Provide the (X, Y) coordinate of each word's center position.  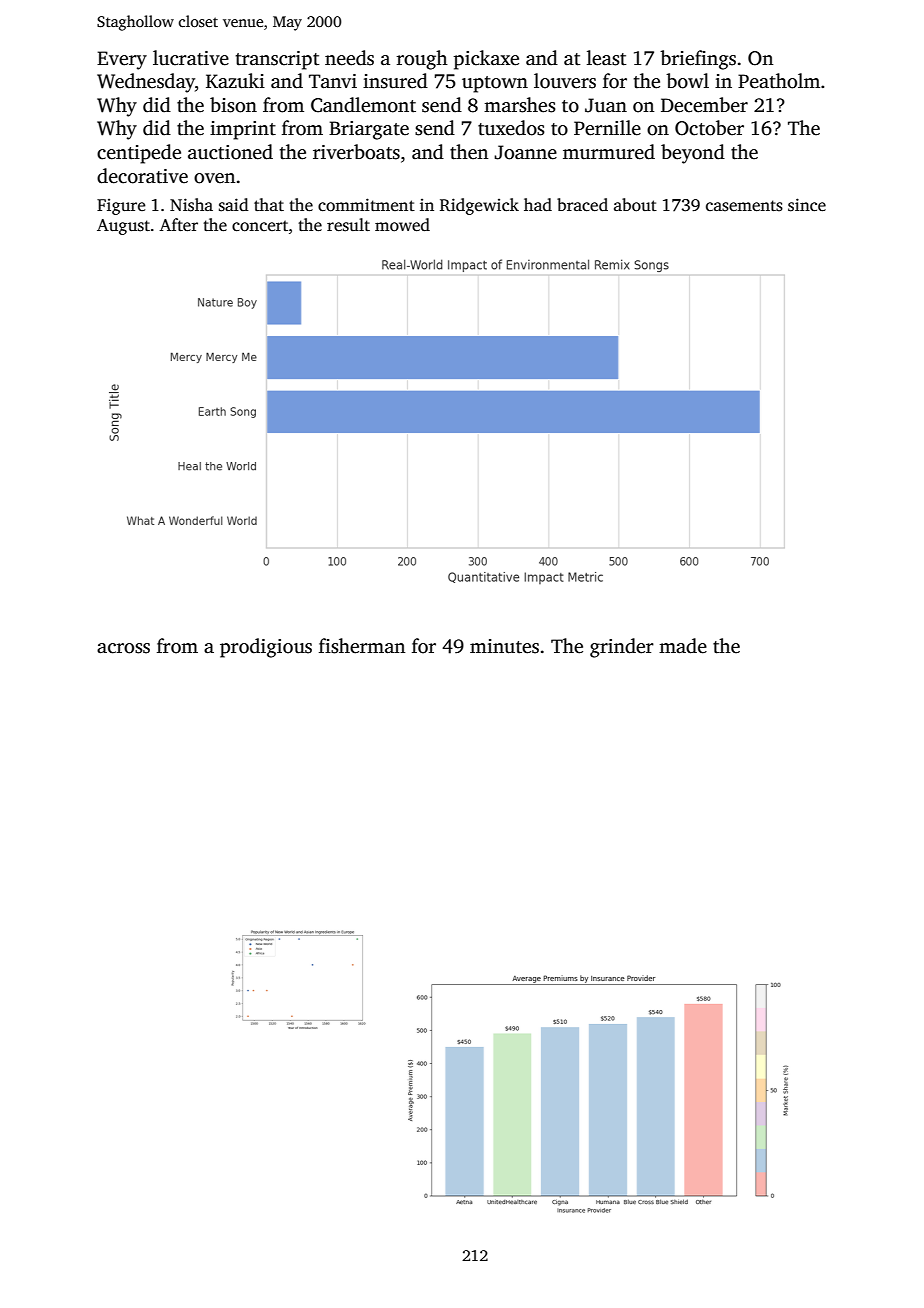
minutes (504, 646)
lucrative (191, 58)
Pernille (607, 128)
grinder (622, 648)
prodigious (266, 648)
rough (422, 60)
